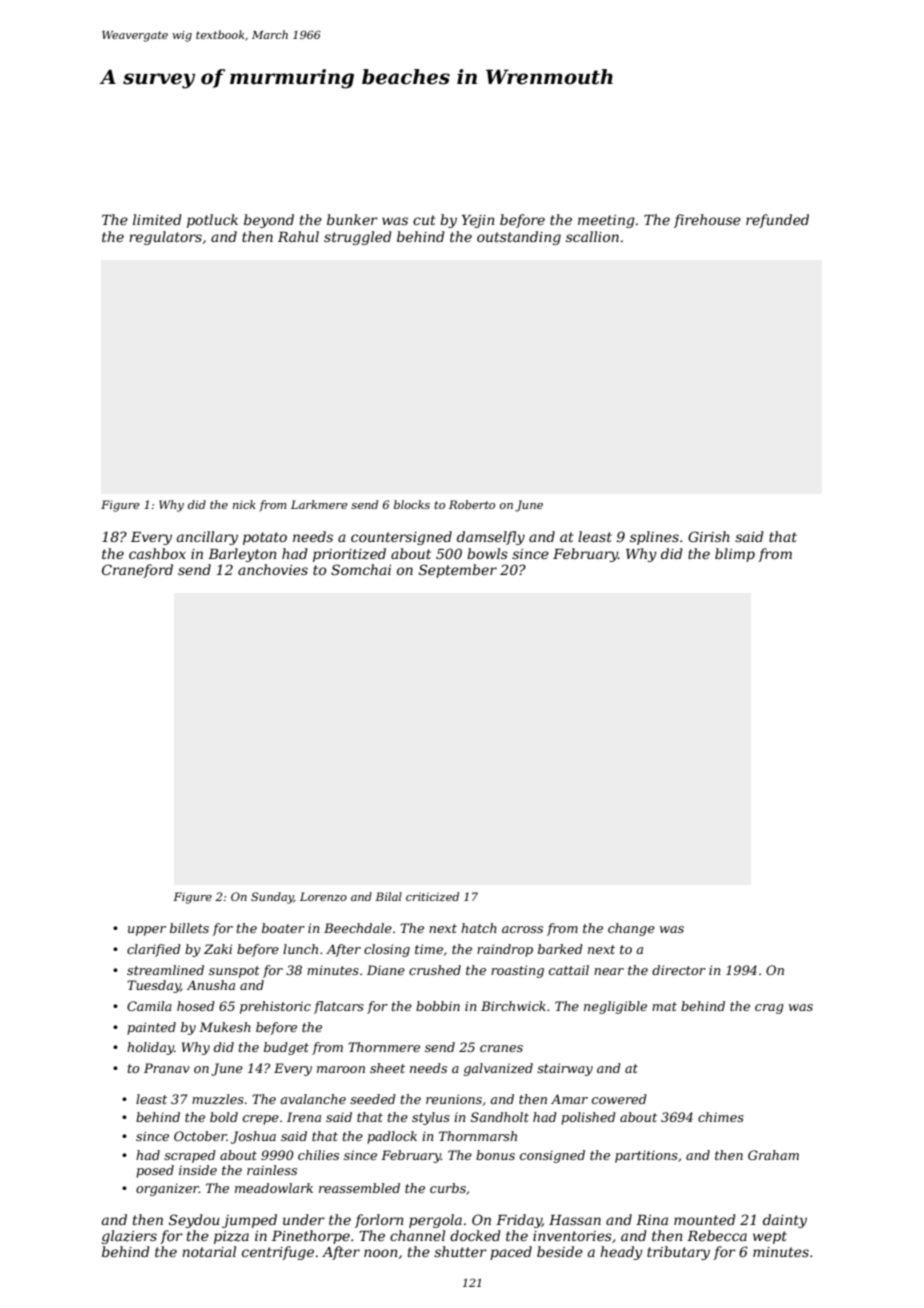 The width and height of the screenshot is (924, 1308). Describe the element at coordinates (278, 1253) in the screenshot. I see `centrifuge` at that location.
